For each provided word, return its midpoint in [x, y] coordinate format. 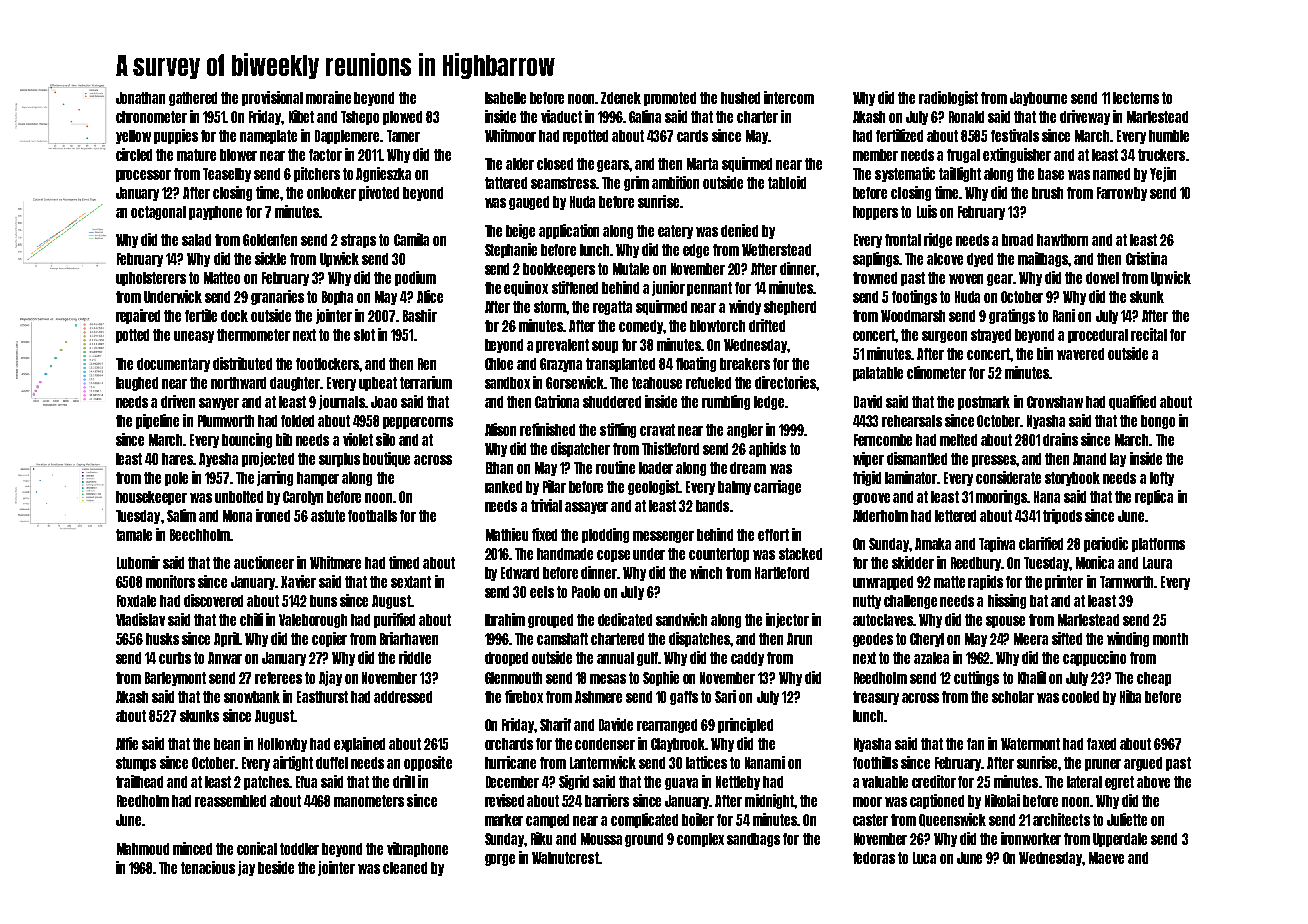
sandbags [753, 840]
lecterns [1136, 98]
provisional [272, 98]
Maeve [1106, 858]
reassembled [230, 801]
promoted [670, 99]
